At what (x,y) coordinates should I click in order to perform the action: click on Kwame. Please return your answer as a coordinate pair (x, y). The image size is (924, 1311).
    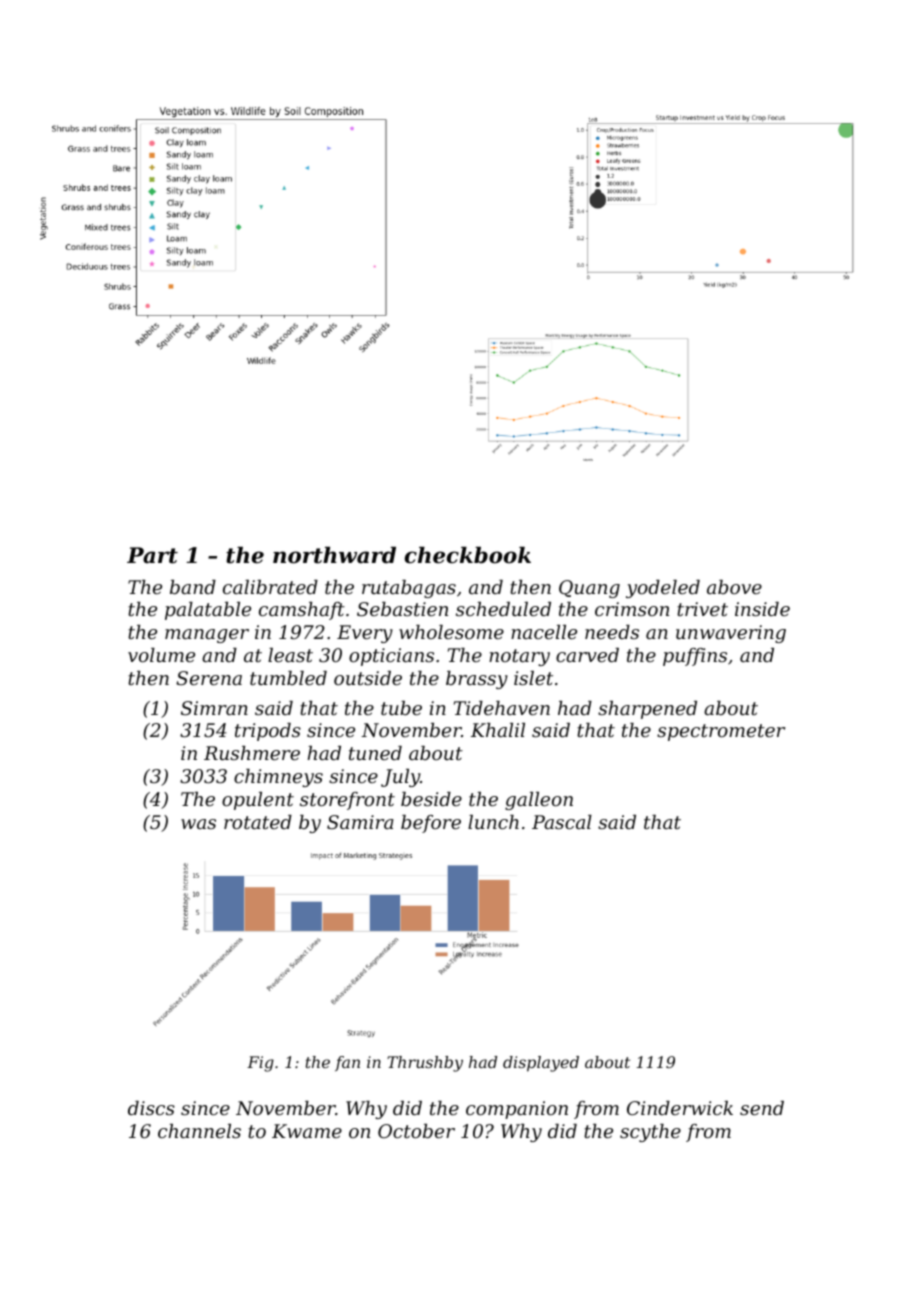
    Looking at the image, I should click on (307, 1131).
